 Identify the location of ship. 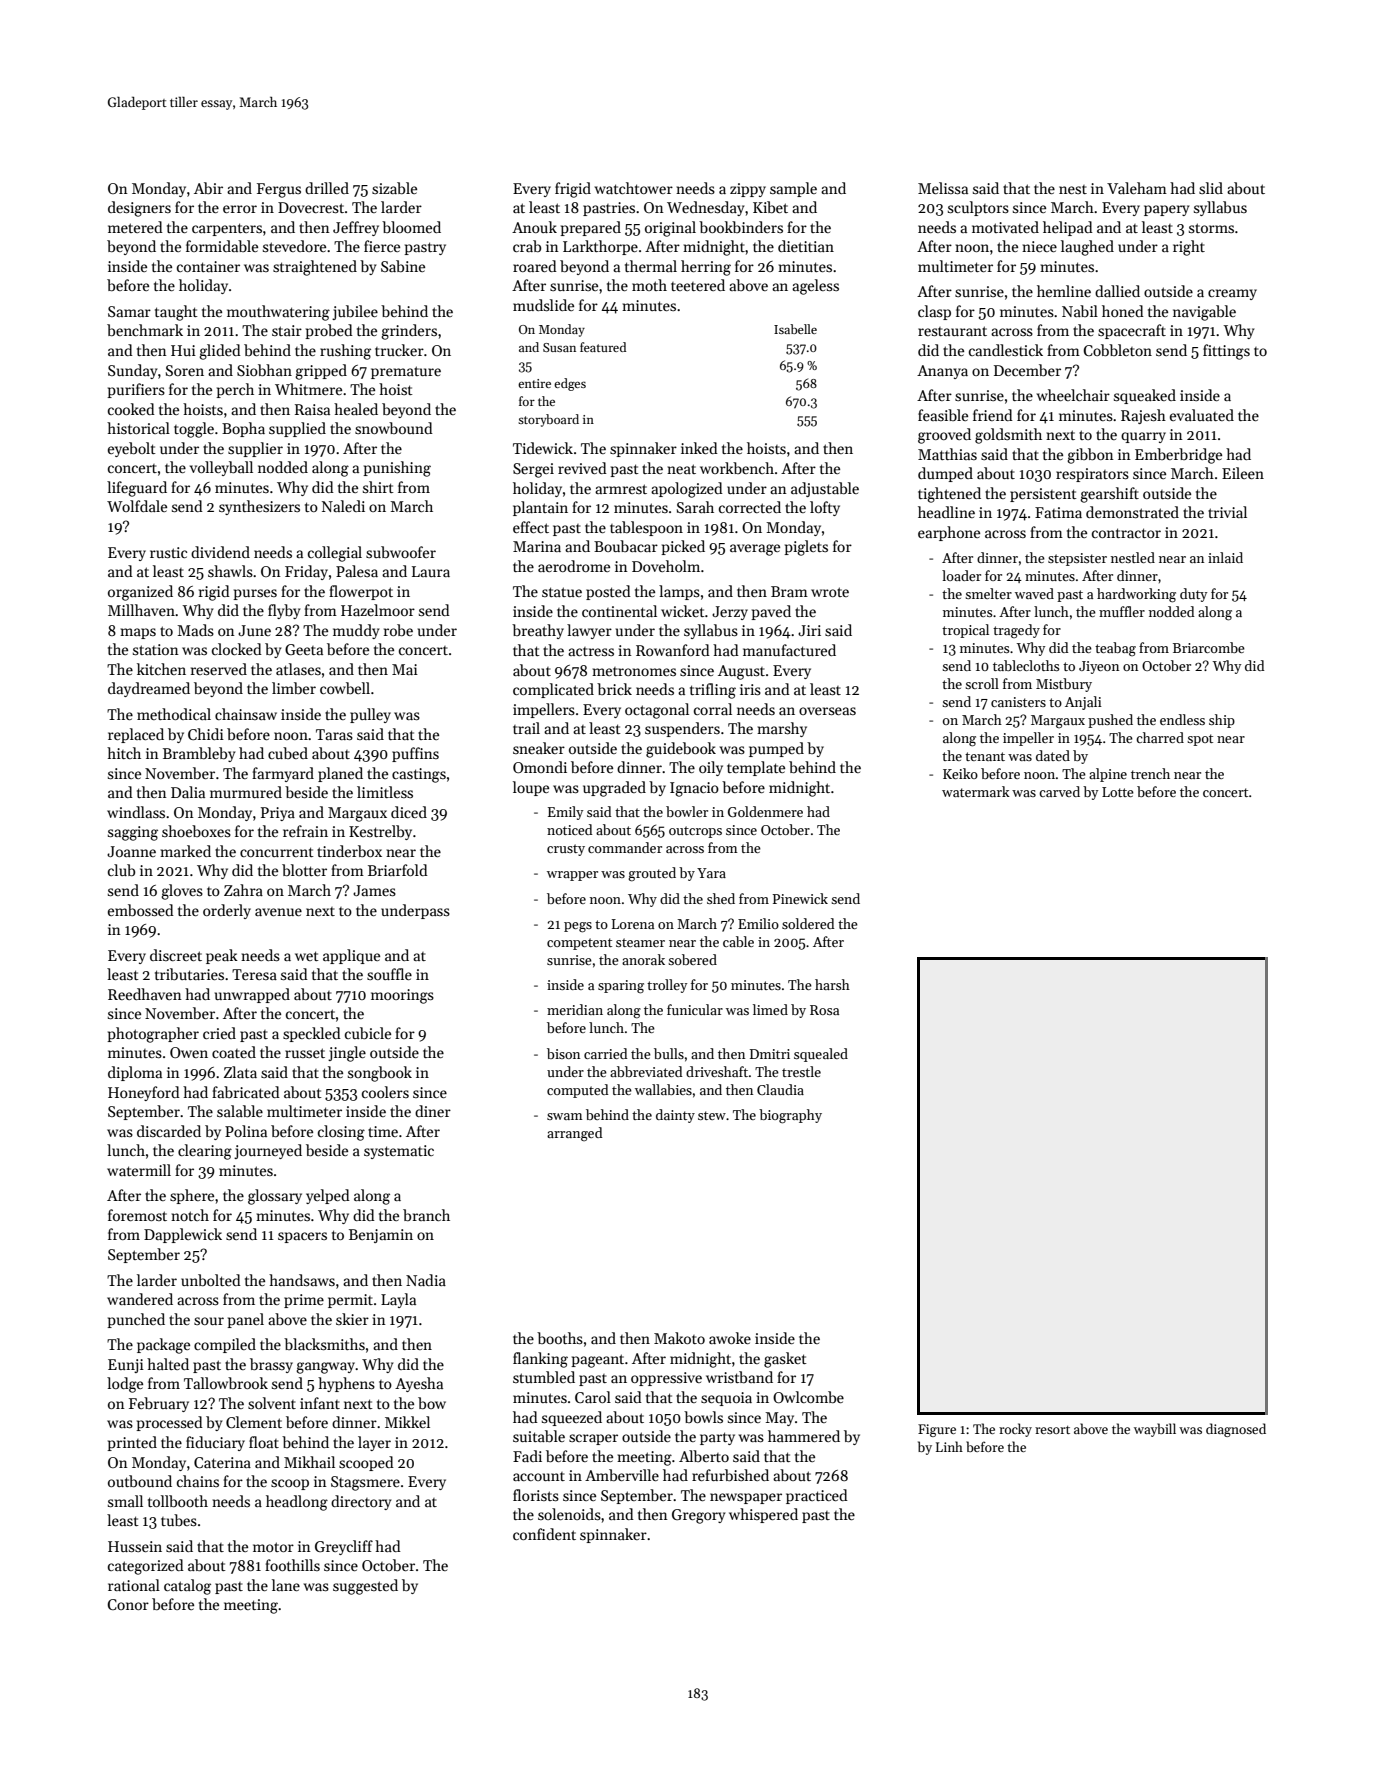
(1222, 721).
